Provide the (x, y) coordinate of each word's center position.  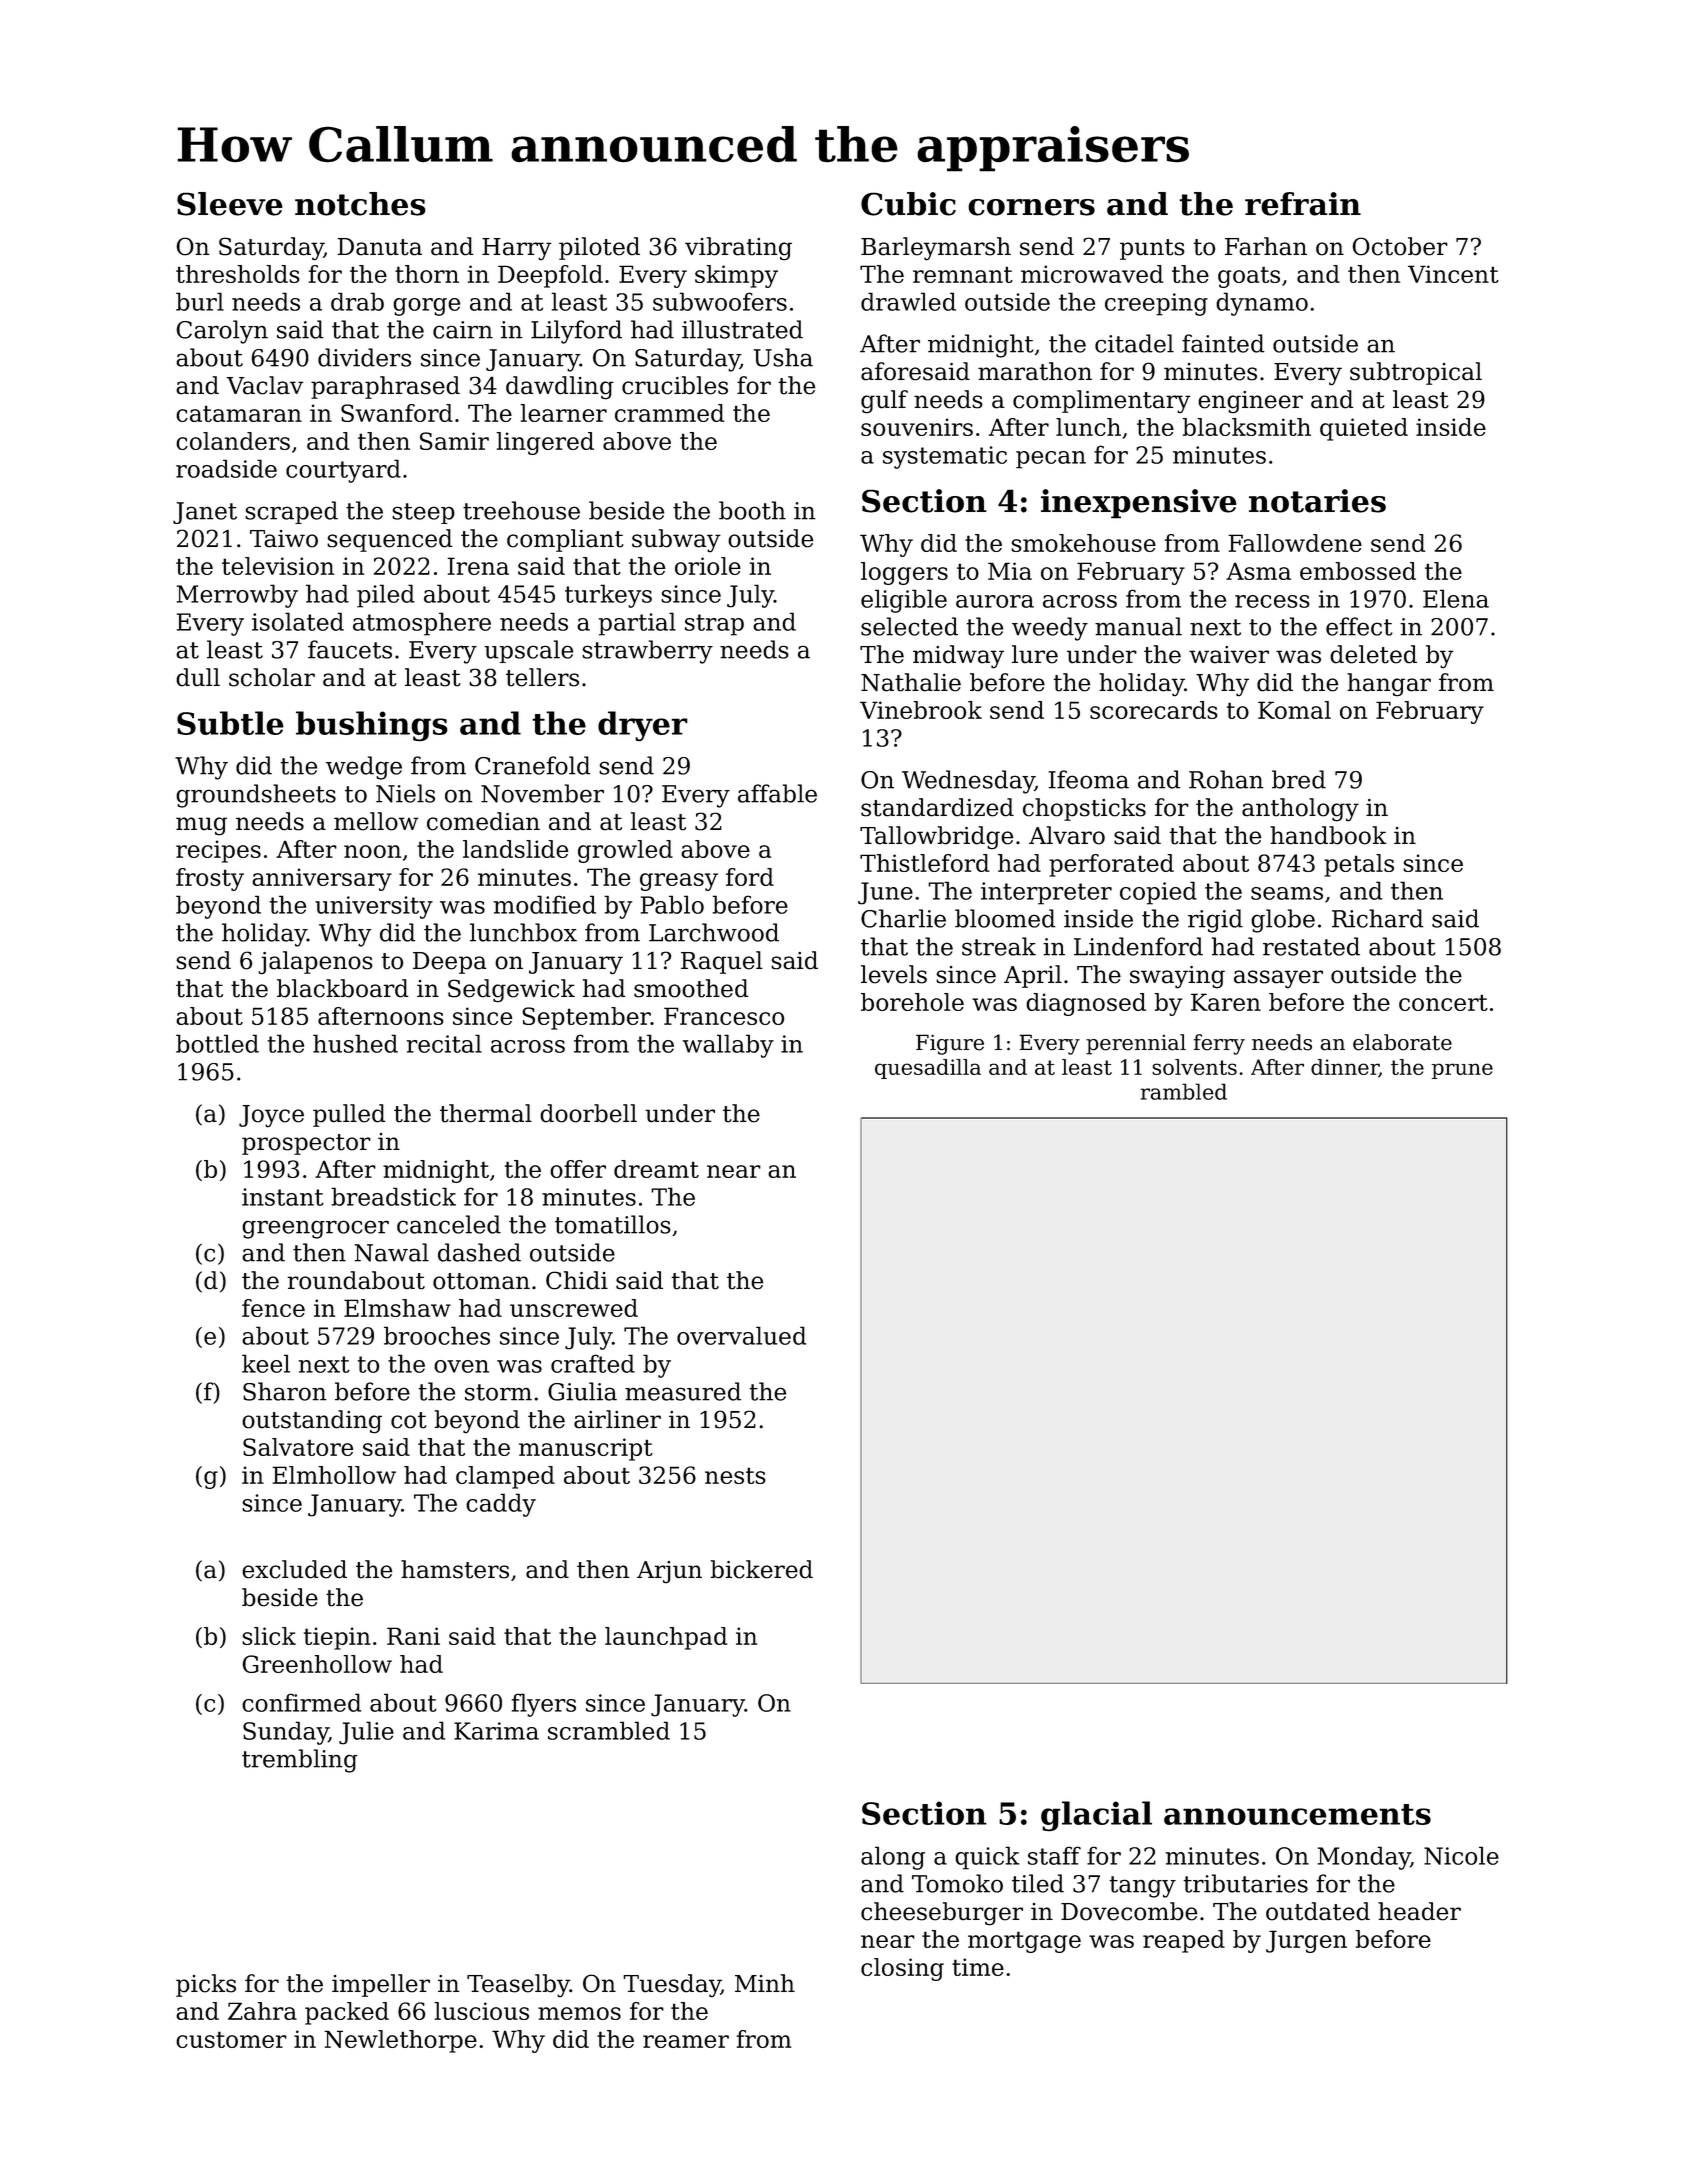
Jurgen (1306, 1941)
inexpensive (1138, 504)
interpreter (1046, 893)
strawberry (647, 652)
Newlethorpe (400, 2041)
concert (1443, 1002)
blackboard (343, 988)
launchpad (666, 1638)
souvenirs (917, 427)
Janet (205, 513)
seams (1287, 893)
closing (902, 1969)
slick (269, 1636)
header (1419, 1911)
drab (357, 301)
